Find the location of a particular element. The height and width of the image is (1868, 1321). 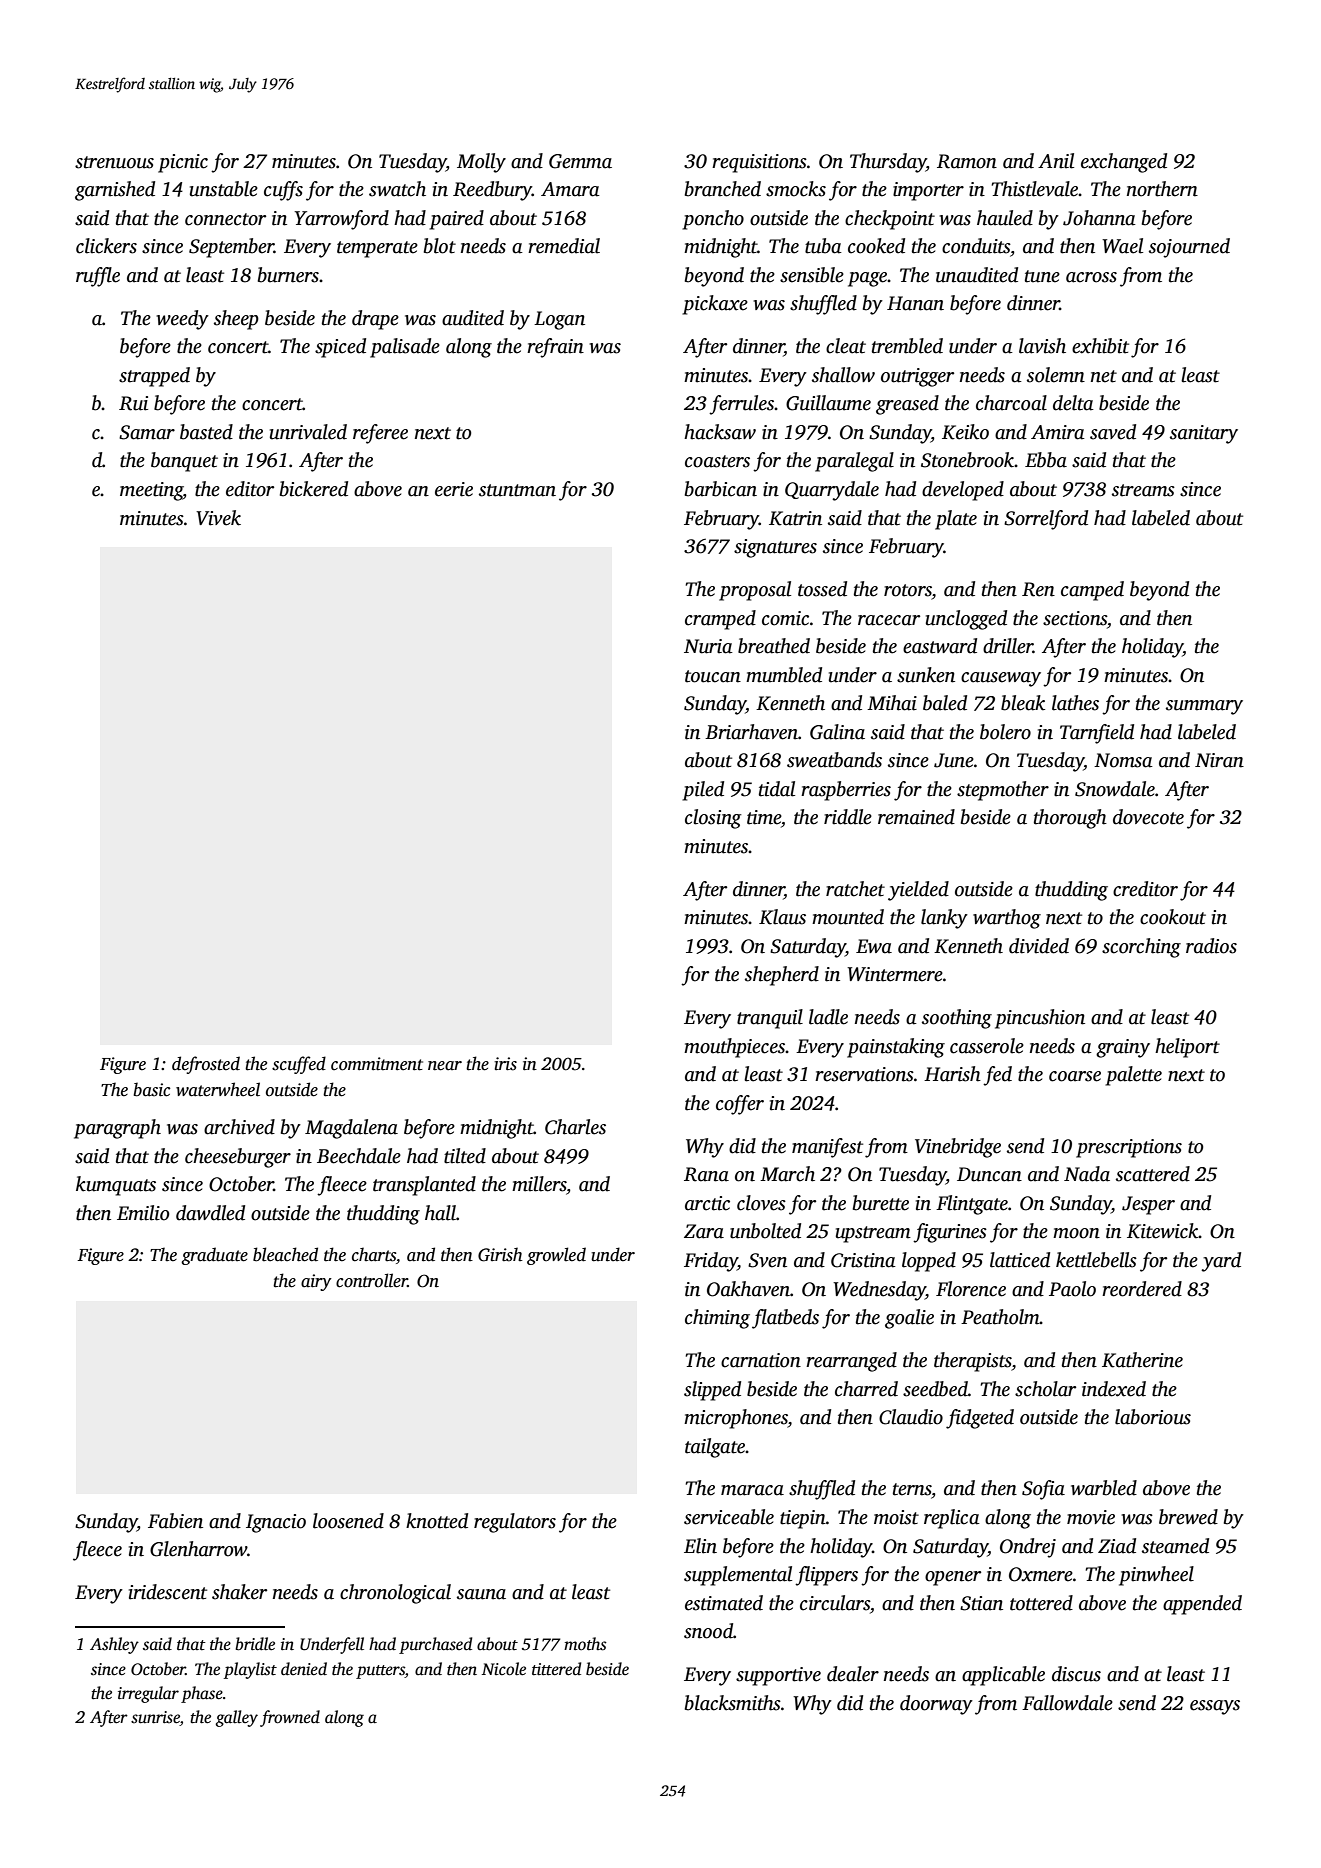

blacksmiths is located at coordinates (733, 1703).
